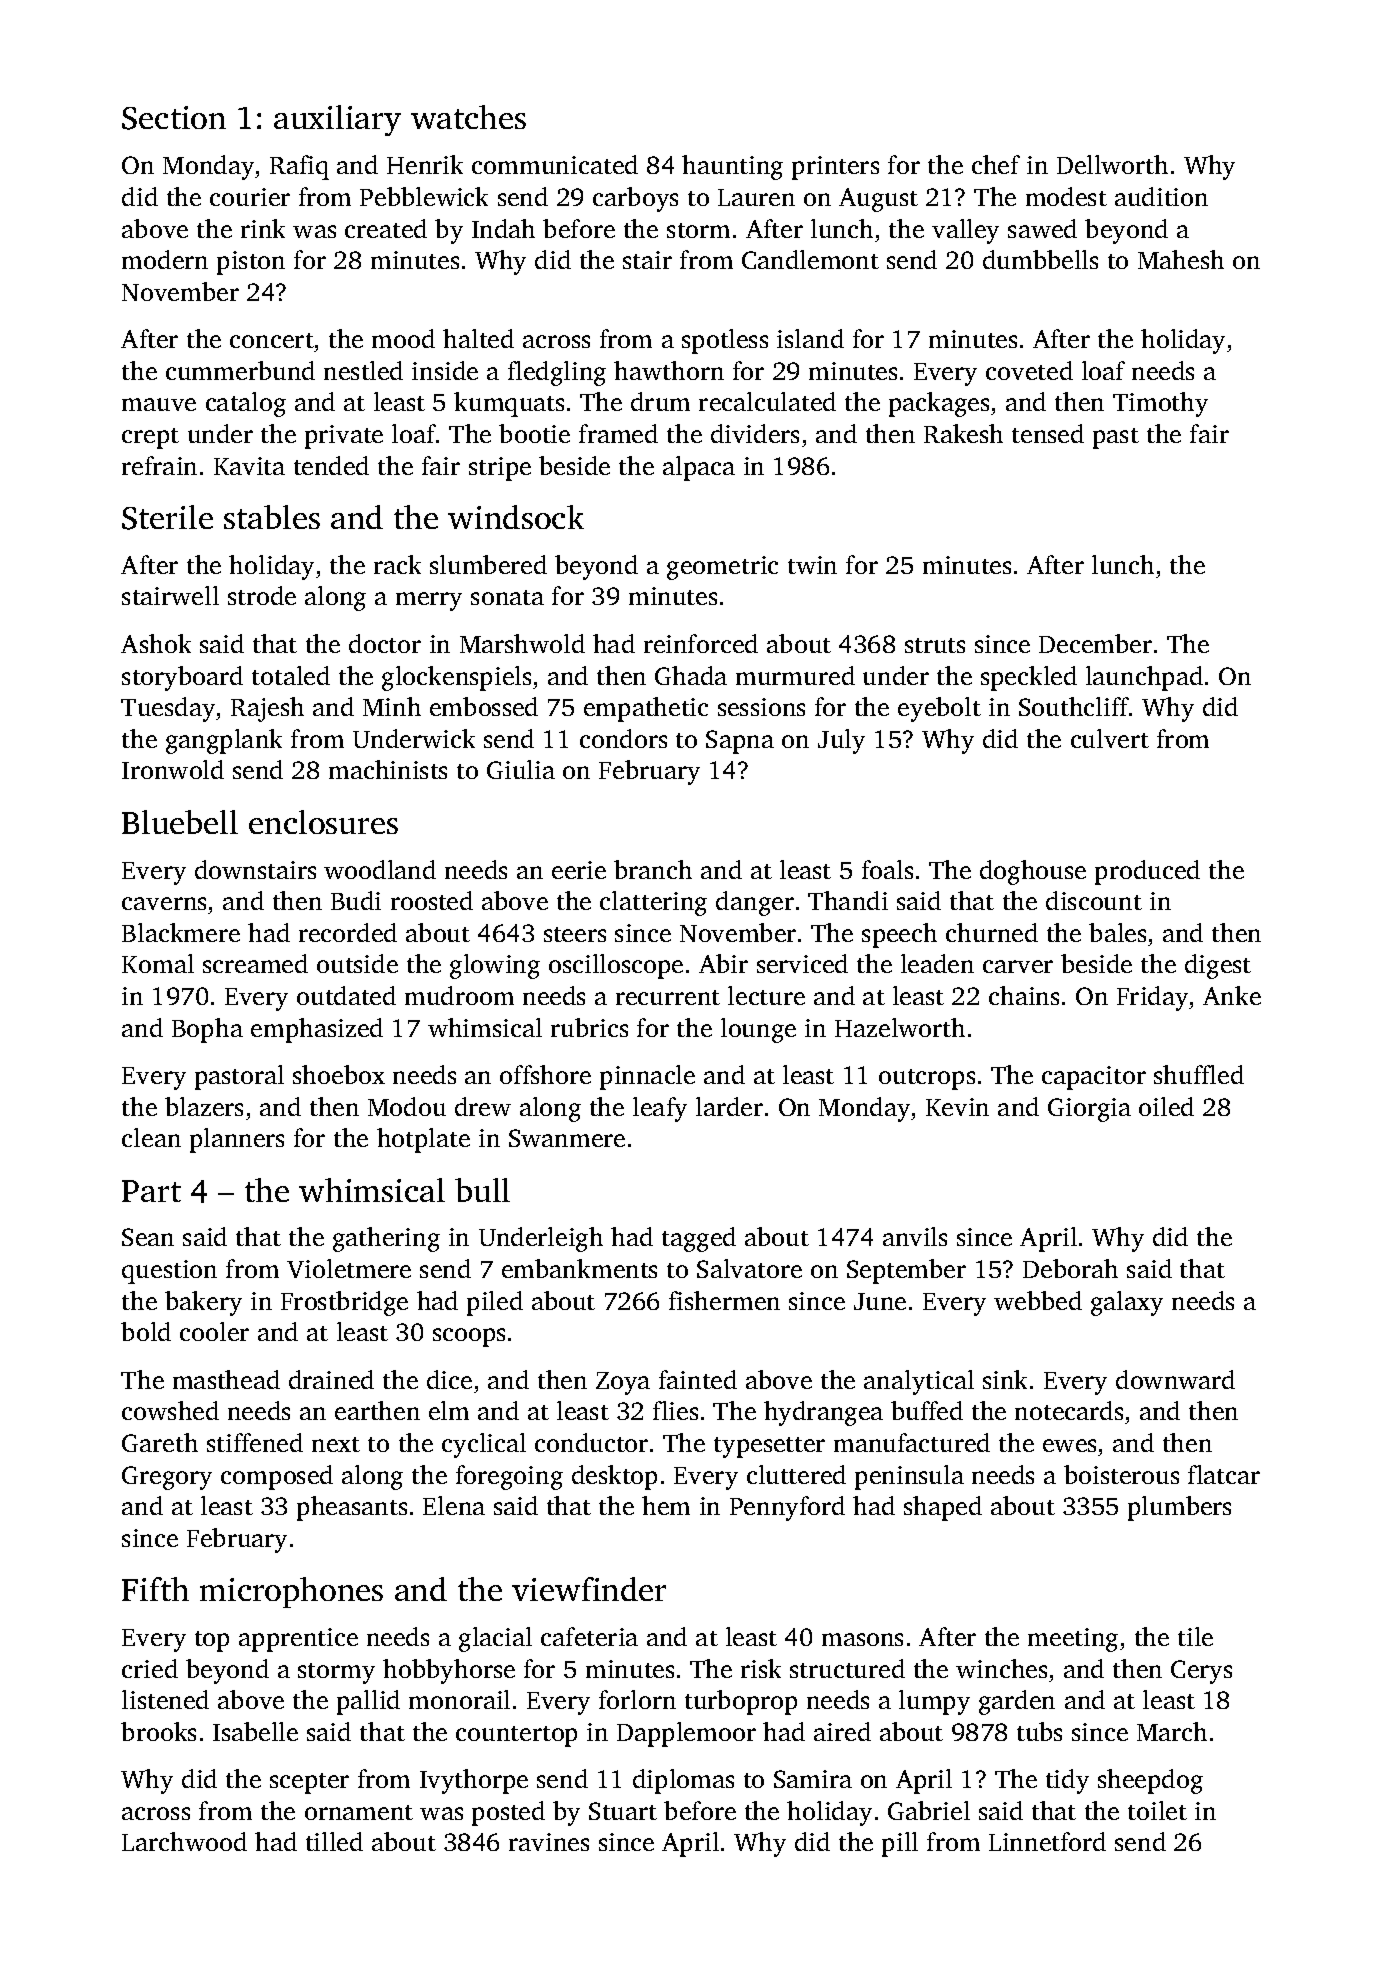  I want to click on outdated, so click(346, 995).
